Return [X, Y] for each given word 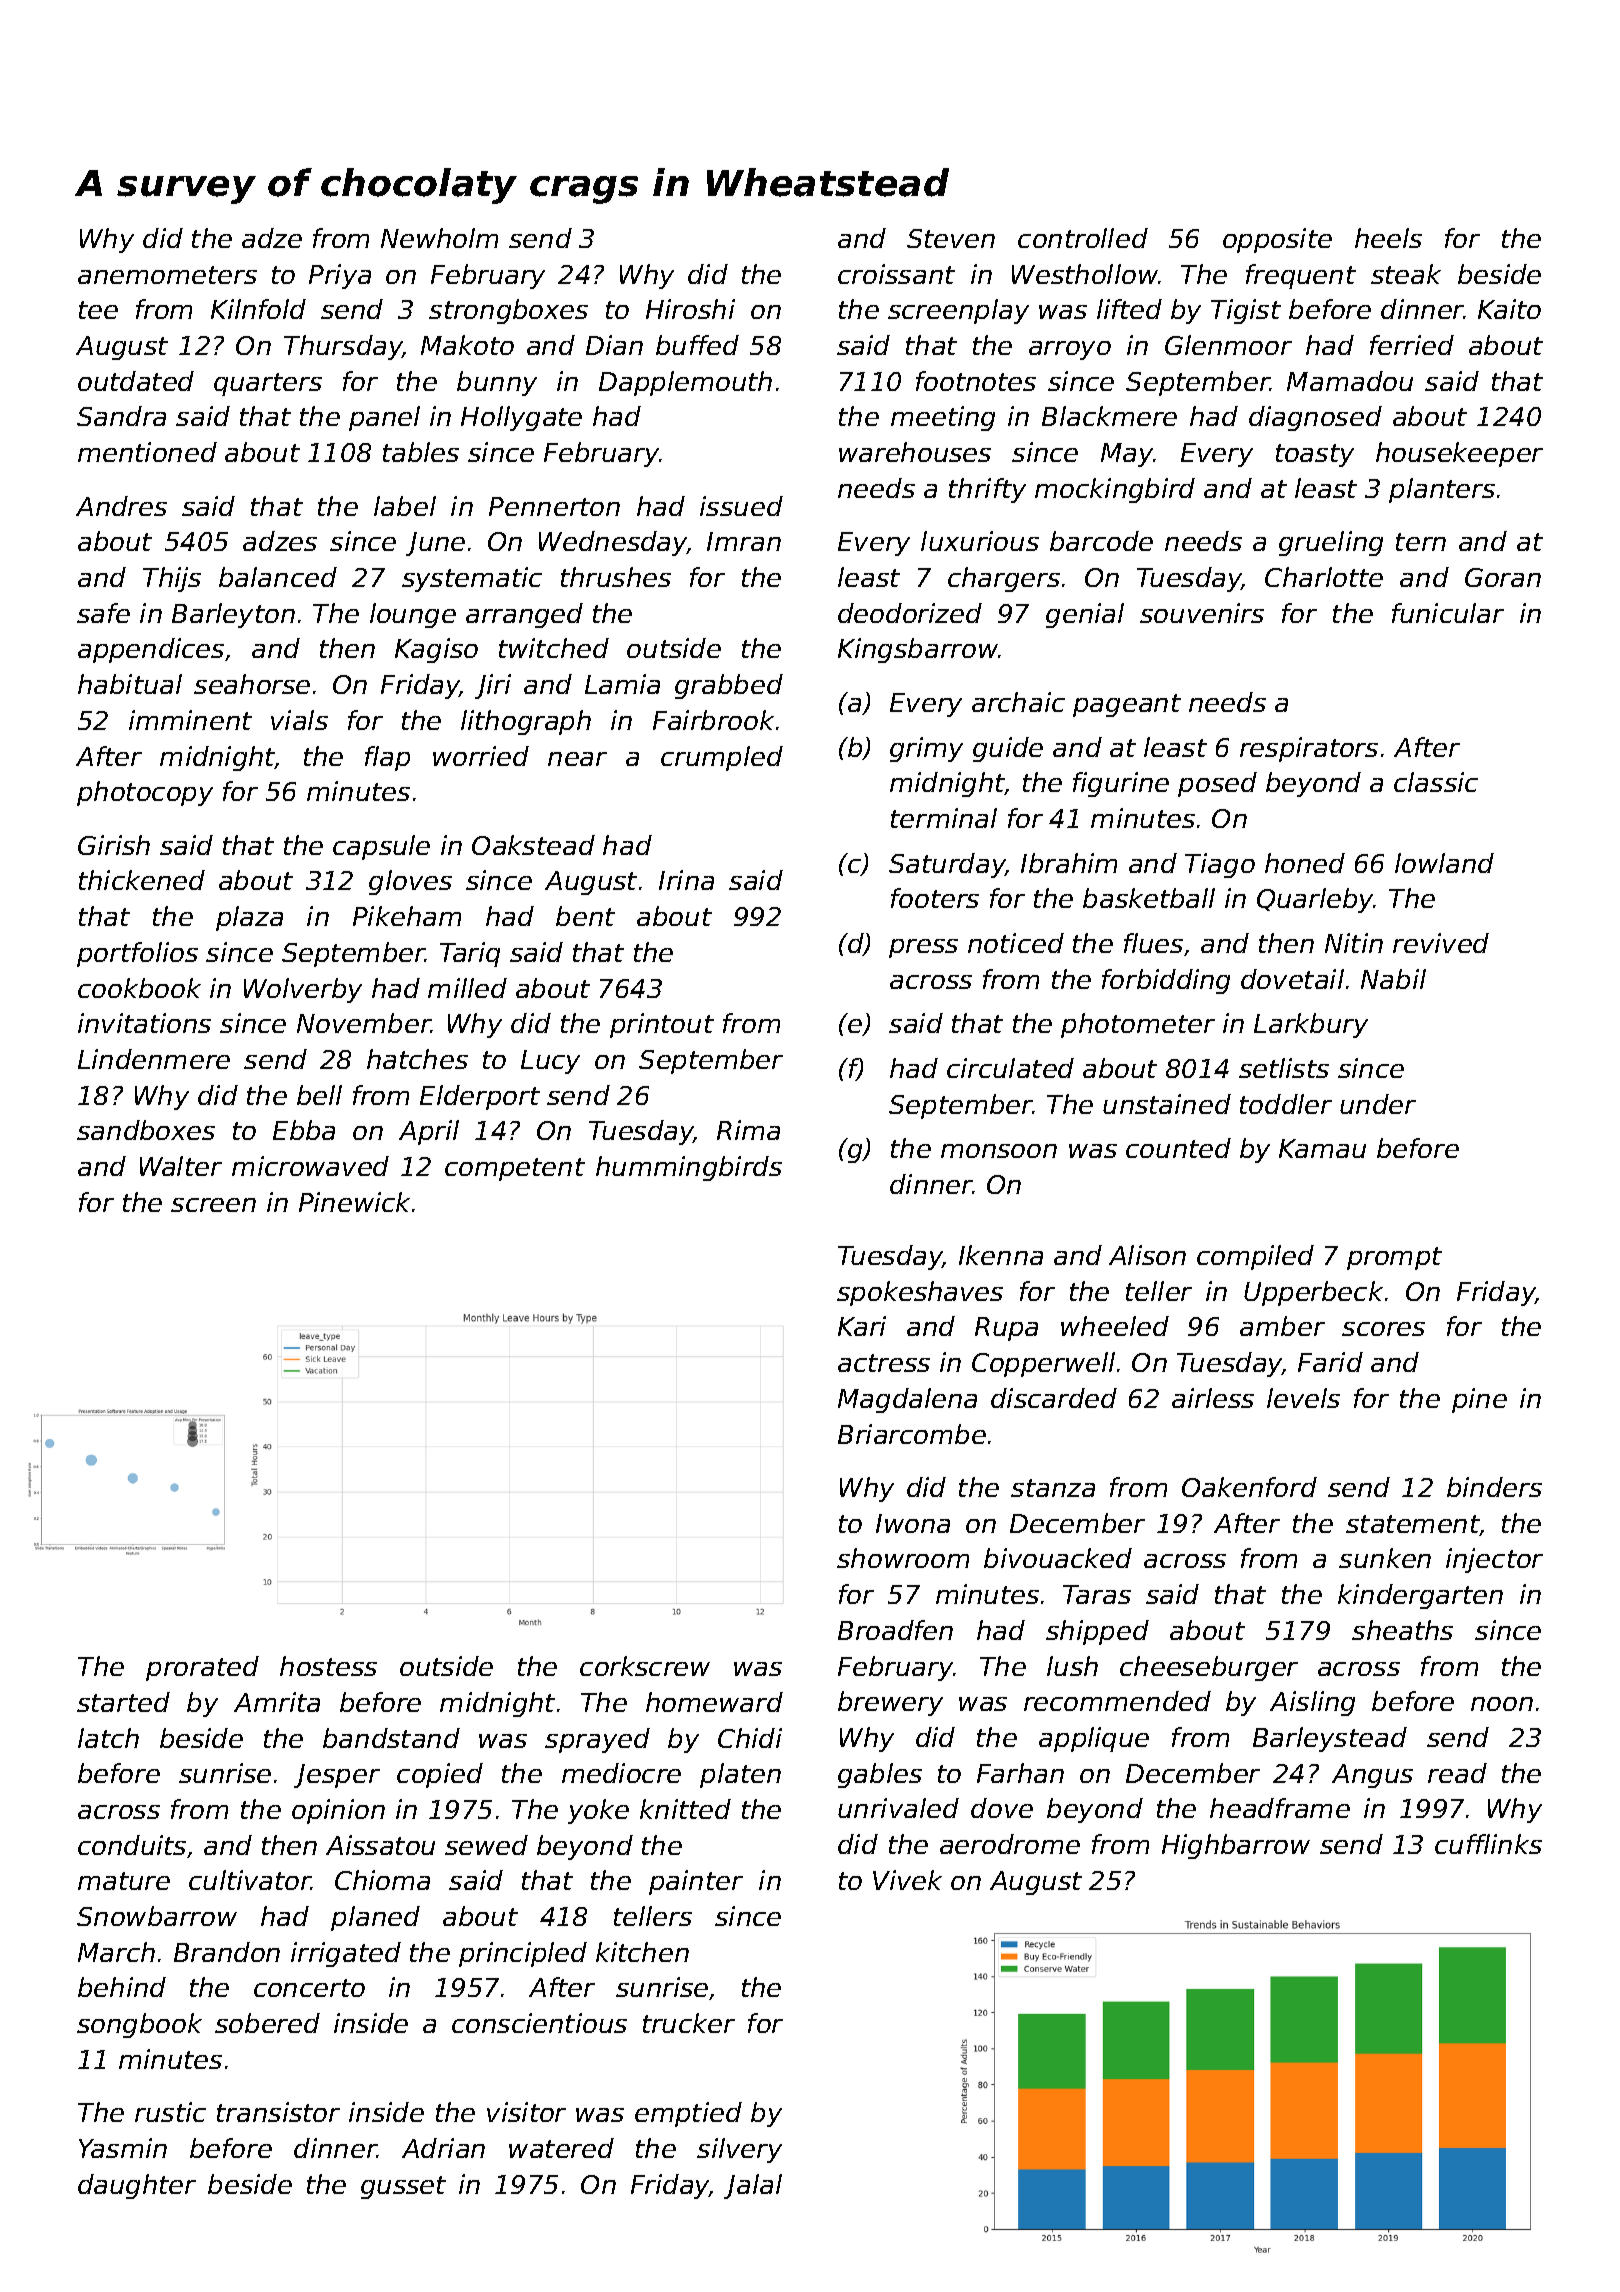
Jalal [753, 2186]
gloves [410, 882]
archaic [1018, 702]
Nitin [1354, 943]
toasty [1315, 455]
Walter [181, 1166]
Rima [748, 1130]
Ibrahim [1069, 863]
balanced [278, 577]
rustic [170, 2112]
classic [1436, 782]
